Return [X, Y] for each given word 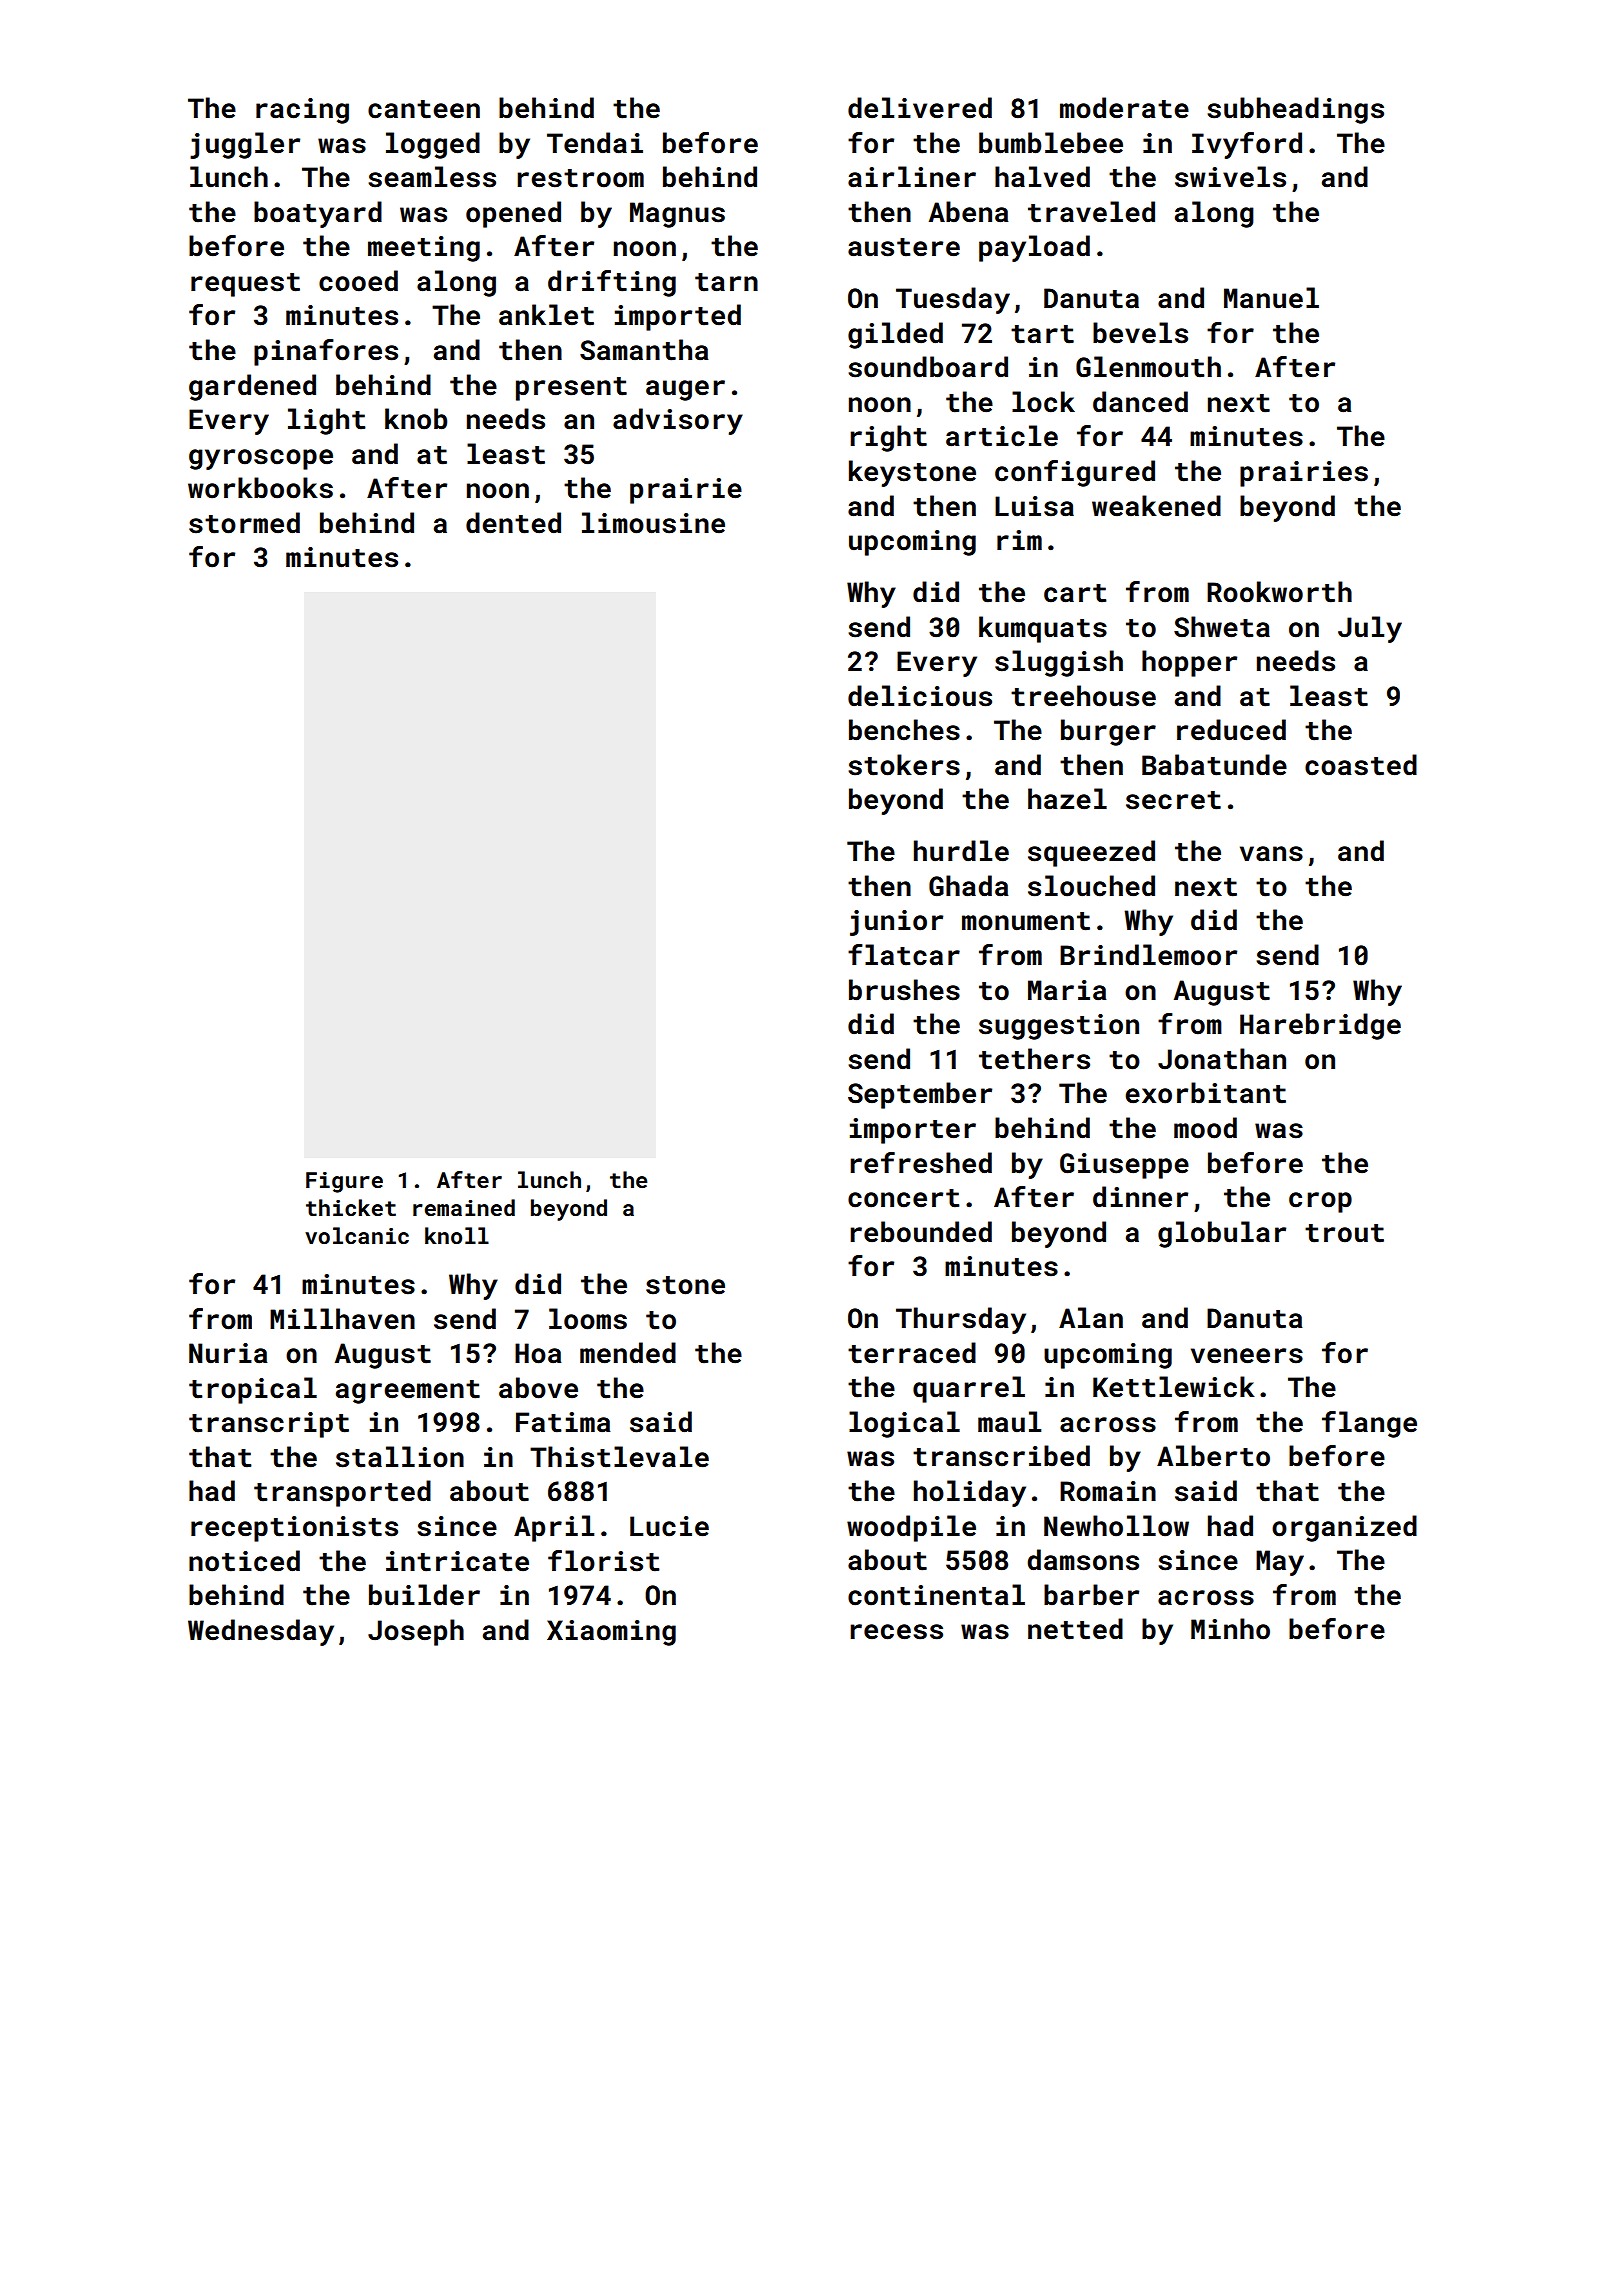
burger [1108, 732]
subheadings [1295, 110]
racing [302, 111]
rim [1019, 540]
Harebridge [1320, 1026]
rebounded [921, 1232]
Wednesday [261, 1632]
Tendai [595, 143]
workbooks [260, 488]
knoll [457, 1235]
